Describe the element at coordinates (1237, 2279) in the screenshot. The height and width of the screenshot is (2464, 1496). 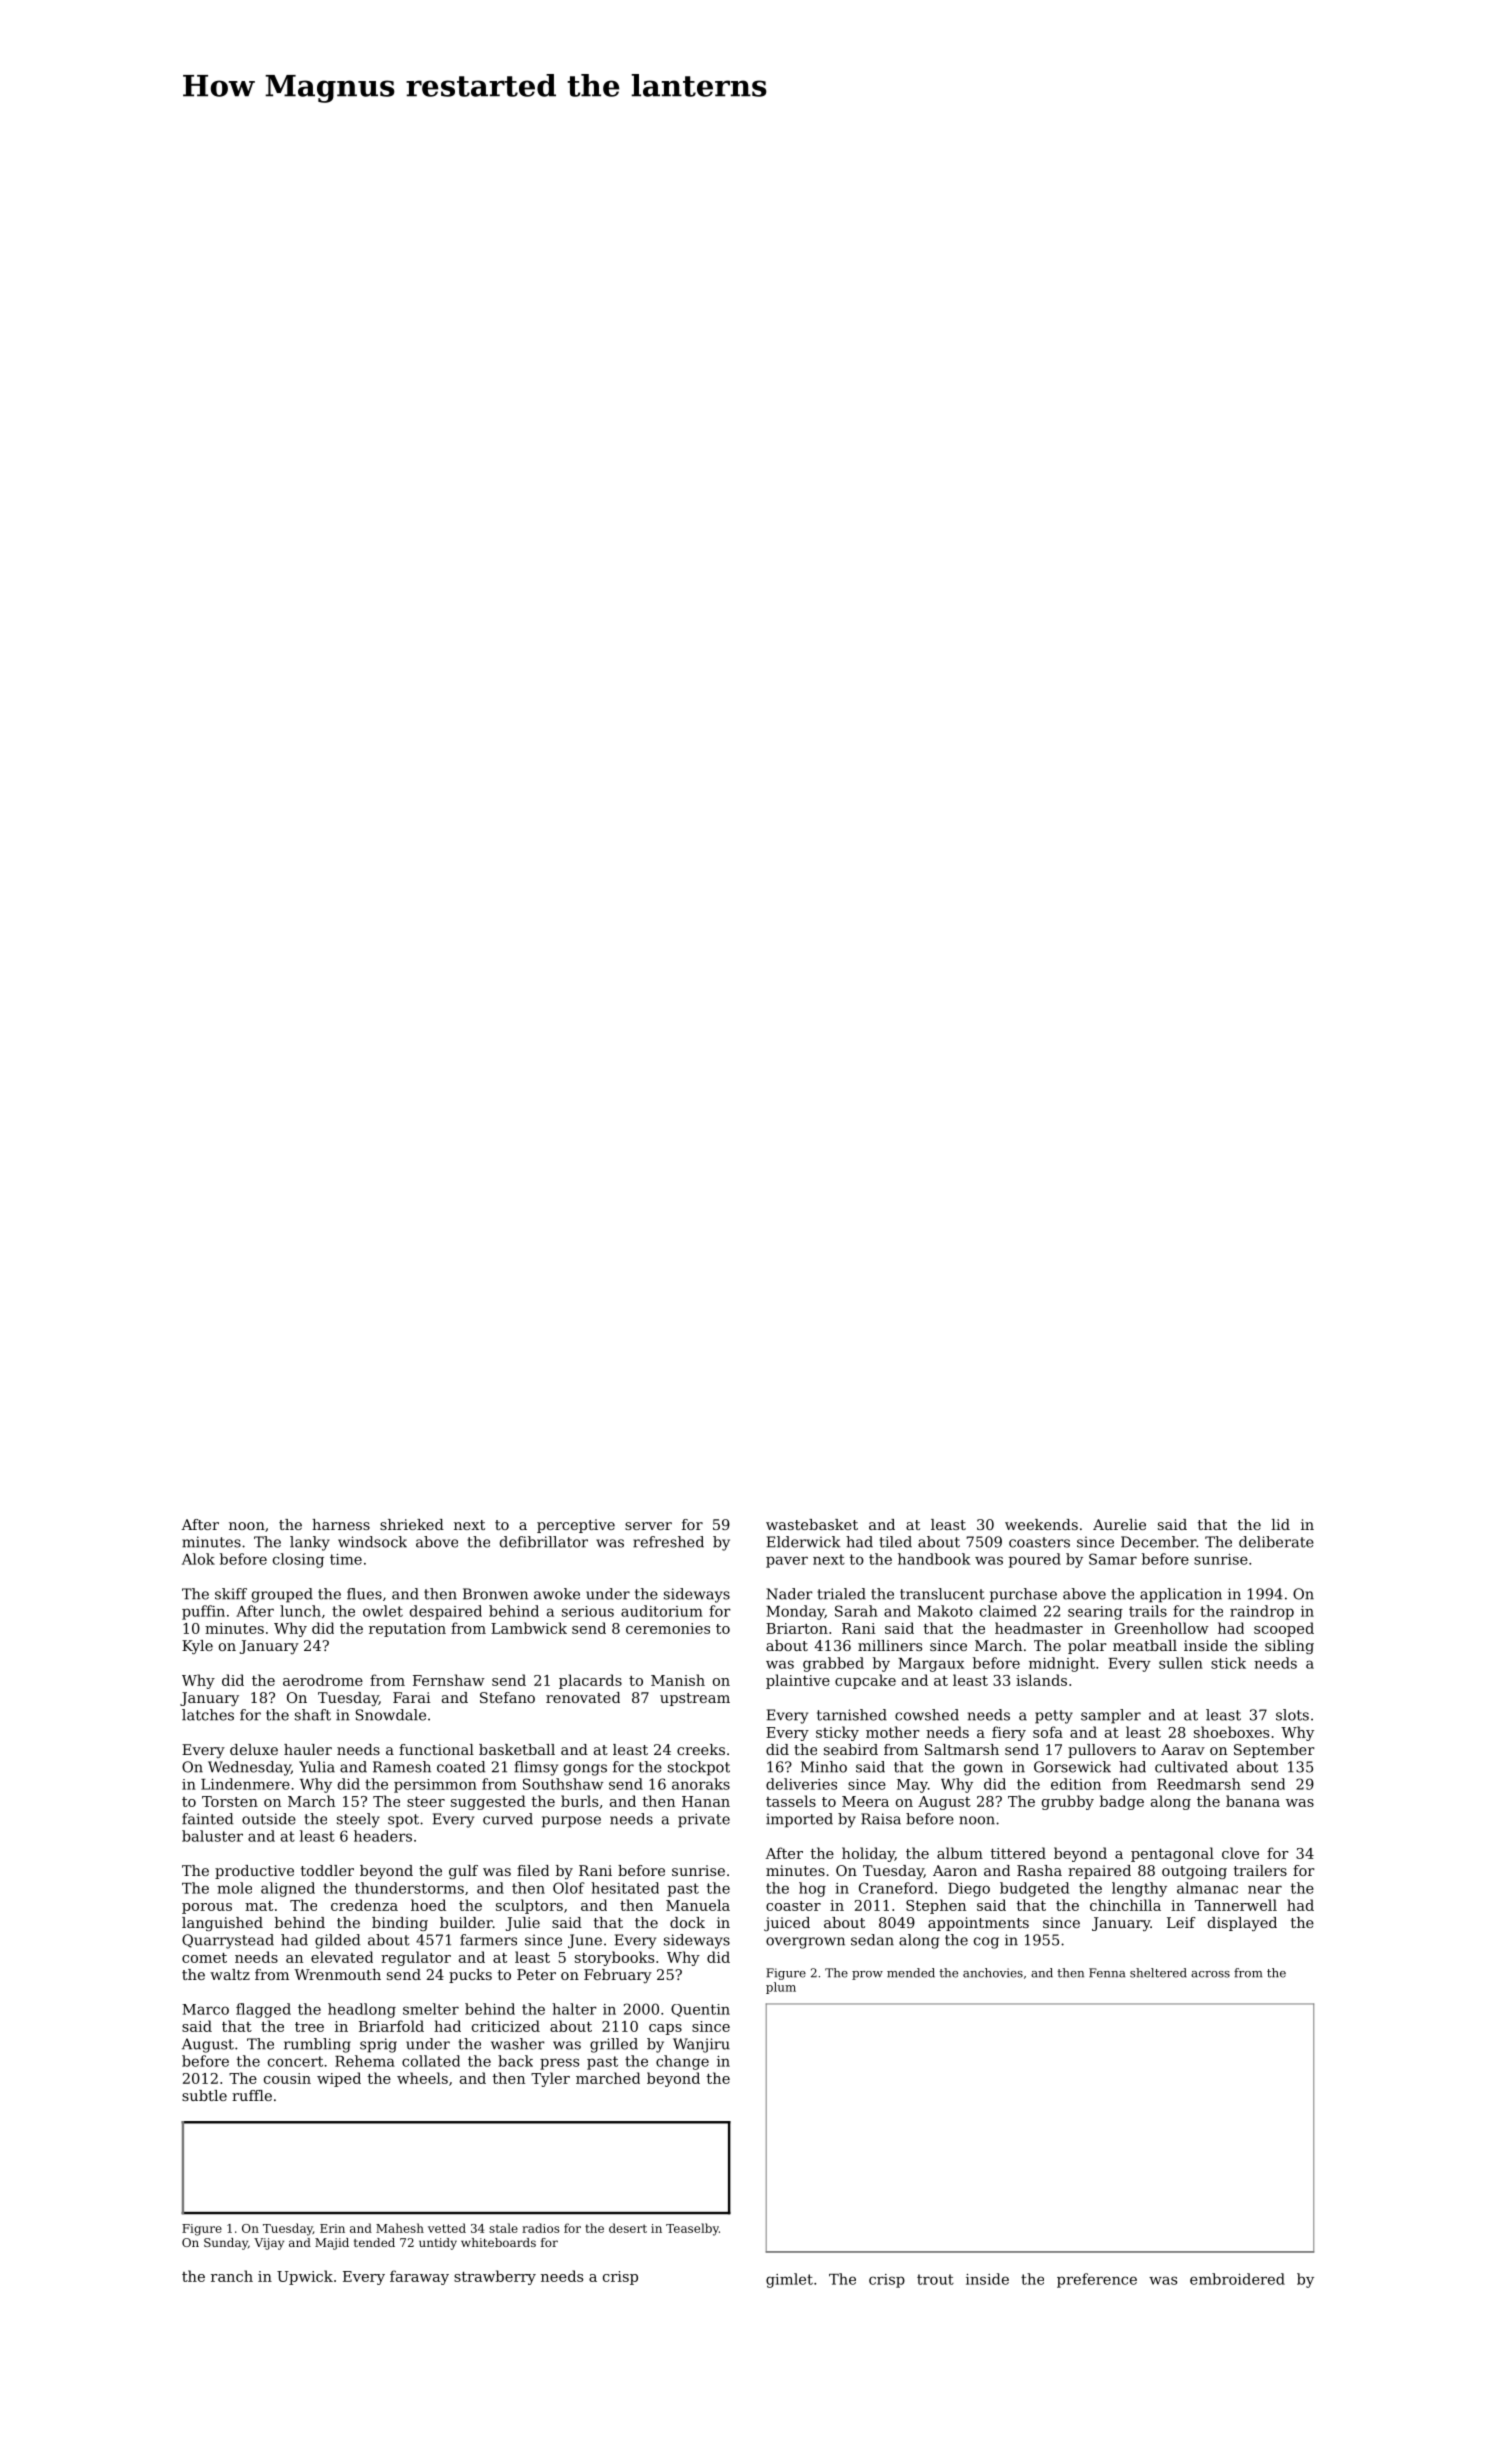
I see `embroidered` at that location.
